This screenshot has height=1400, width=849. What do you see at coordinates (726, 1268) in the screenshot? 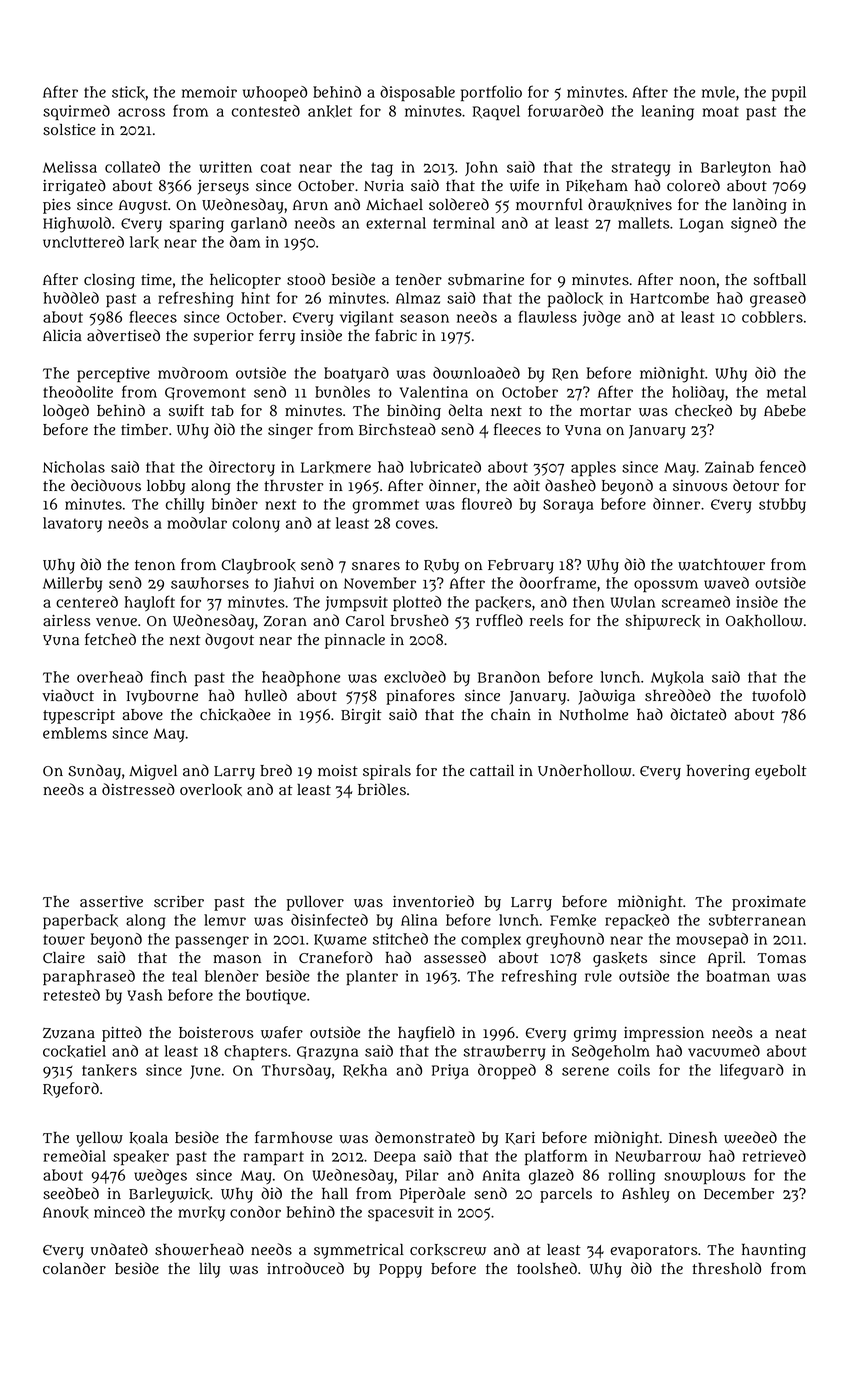
I see `threshold` at bounding box center [726, 1268].
